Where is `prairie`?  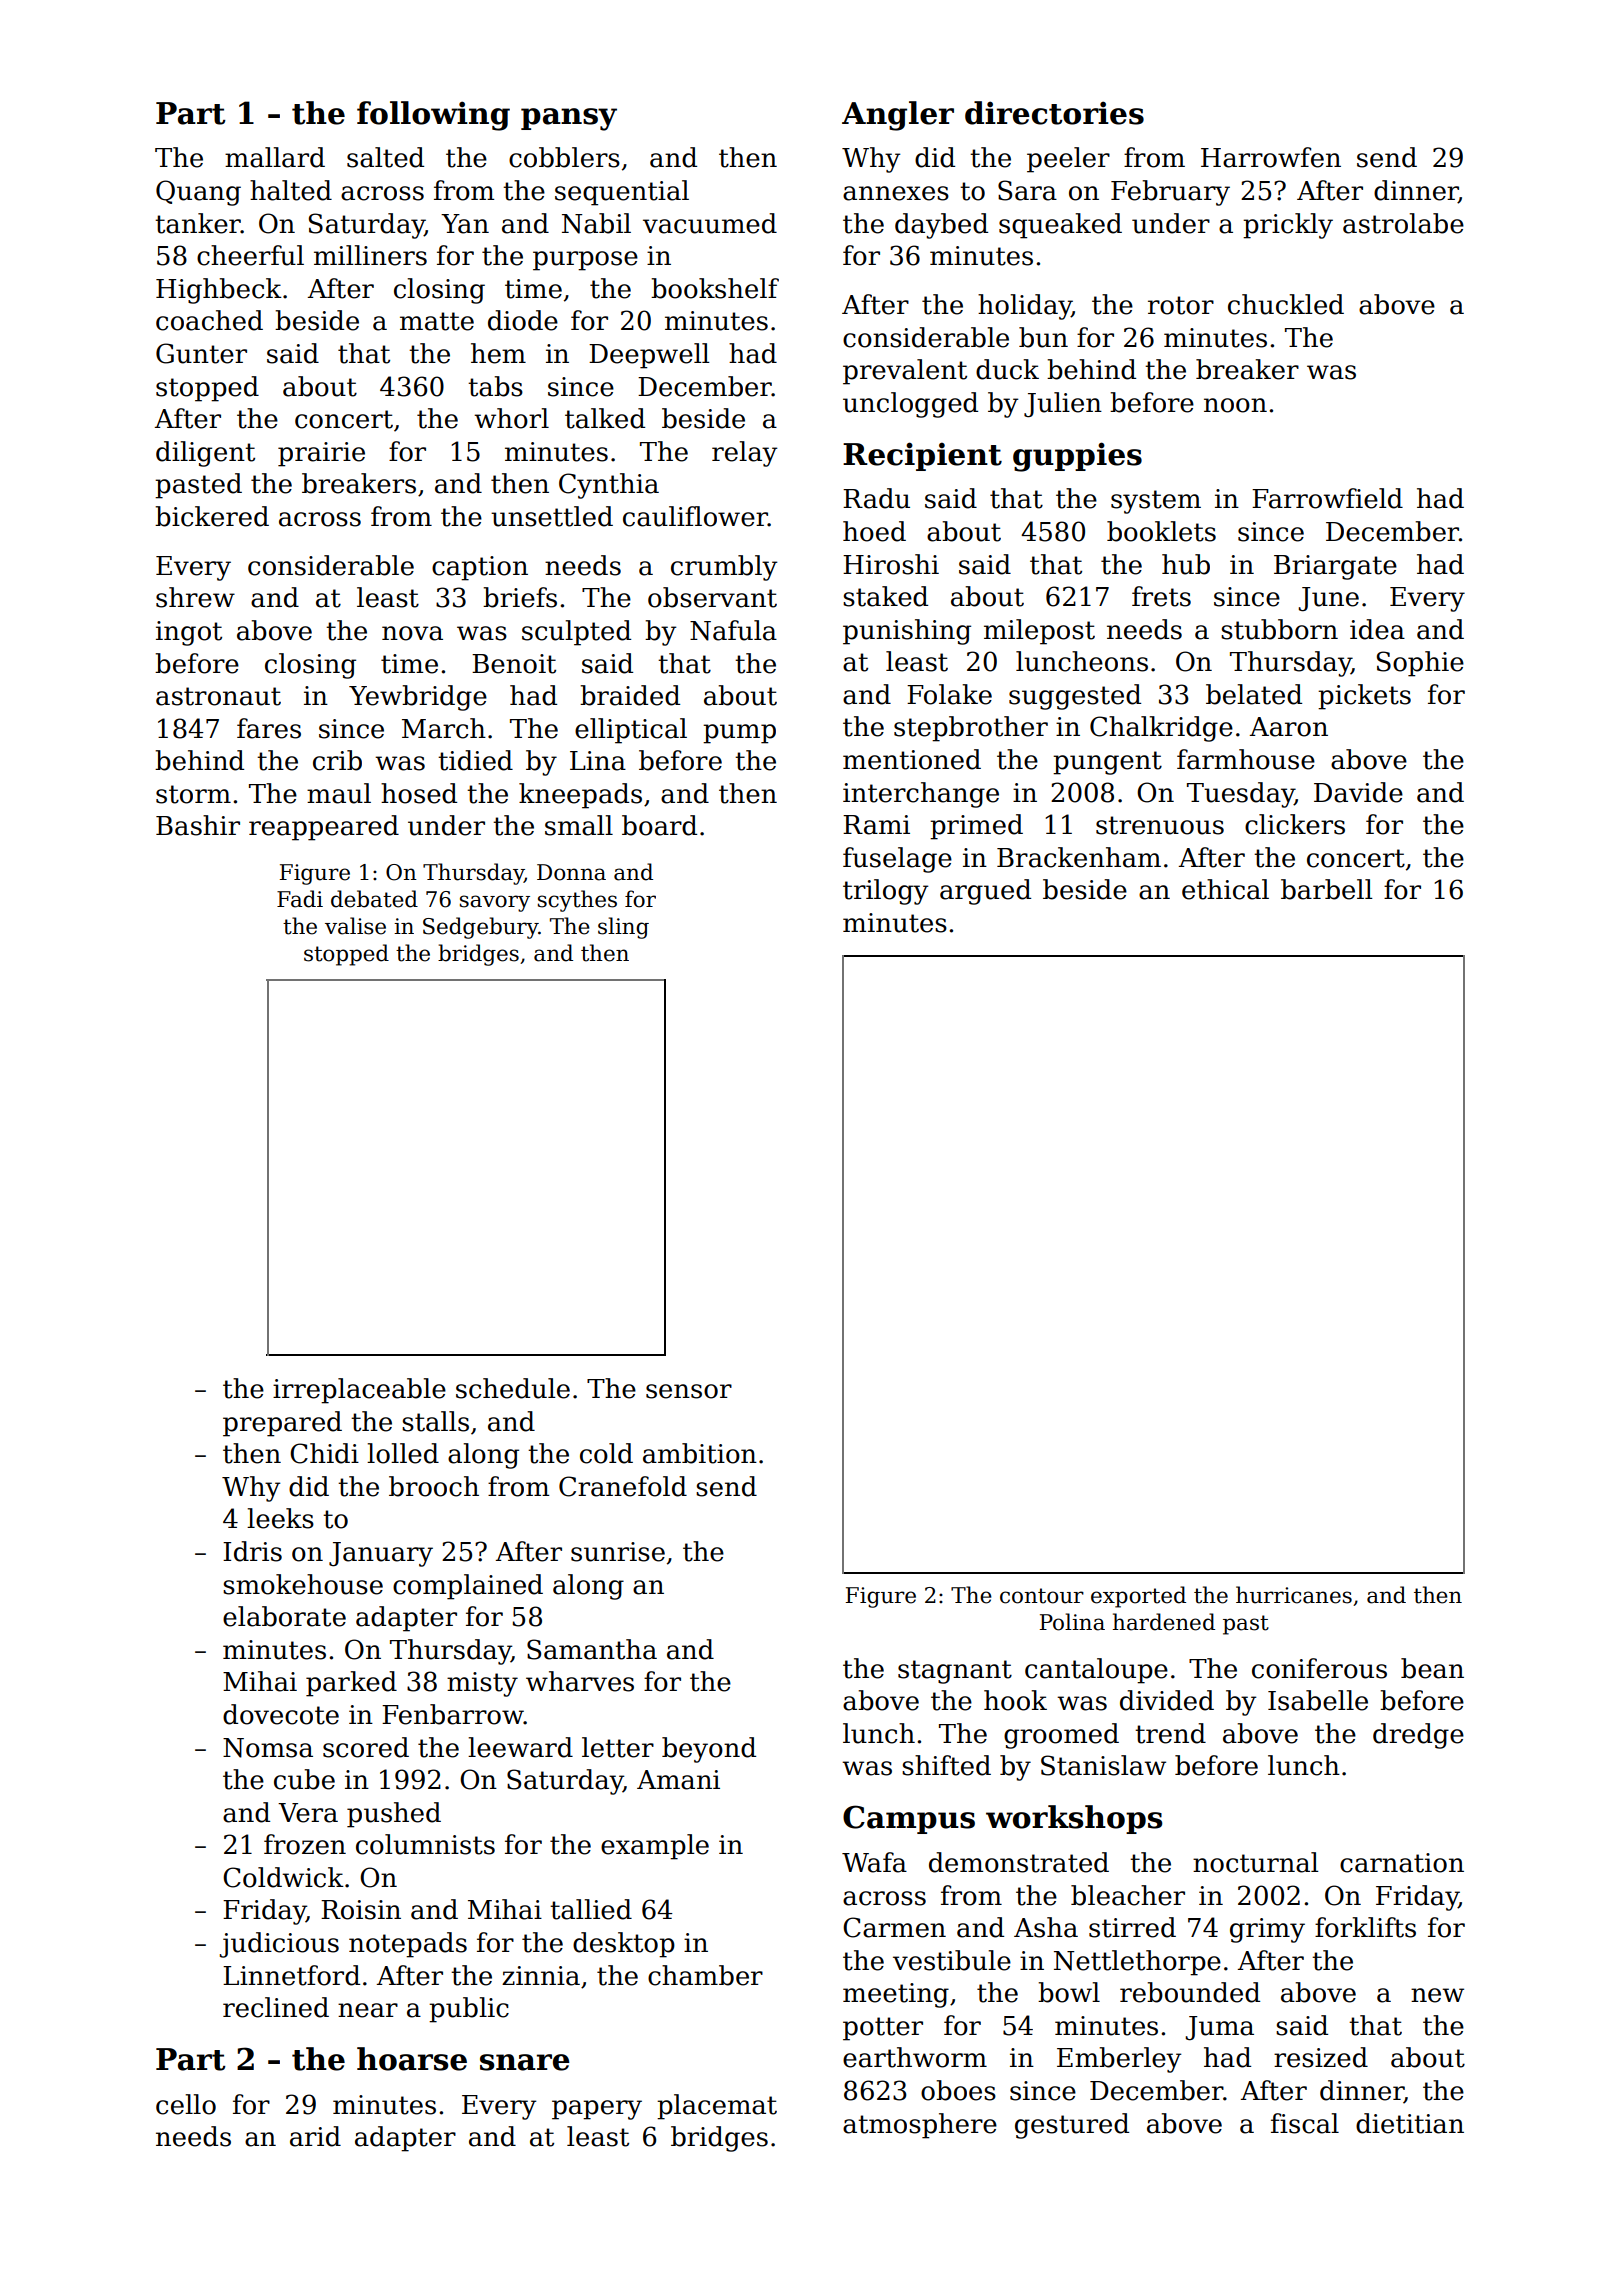
prairie is located at coordinates (321, 454).
